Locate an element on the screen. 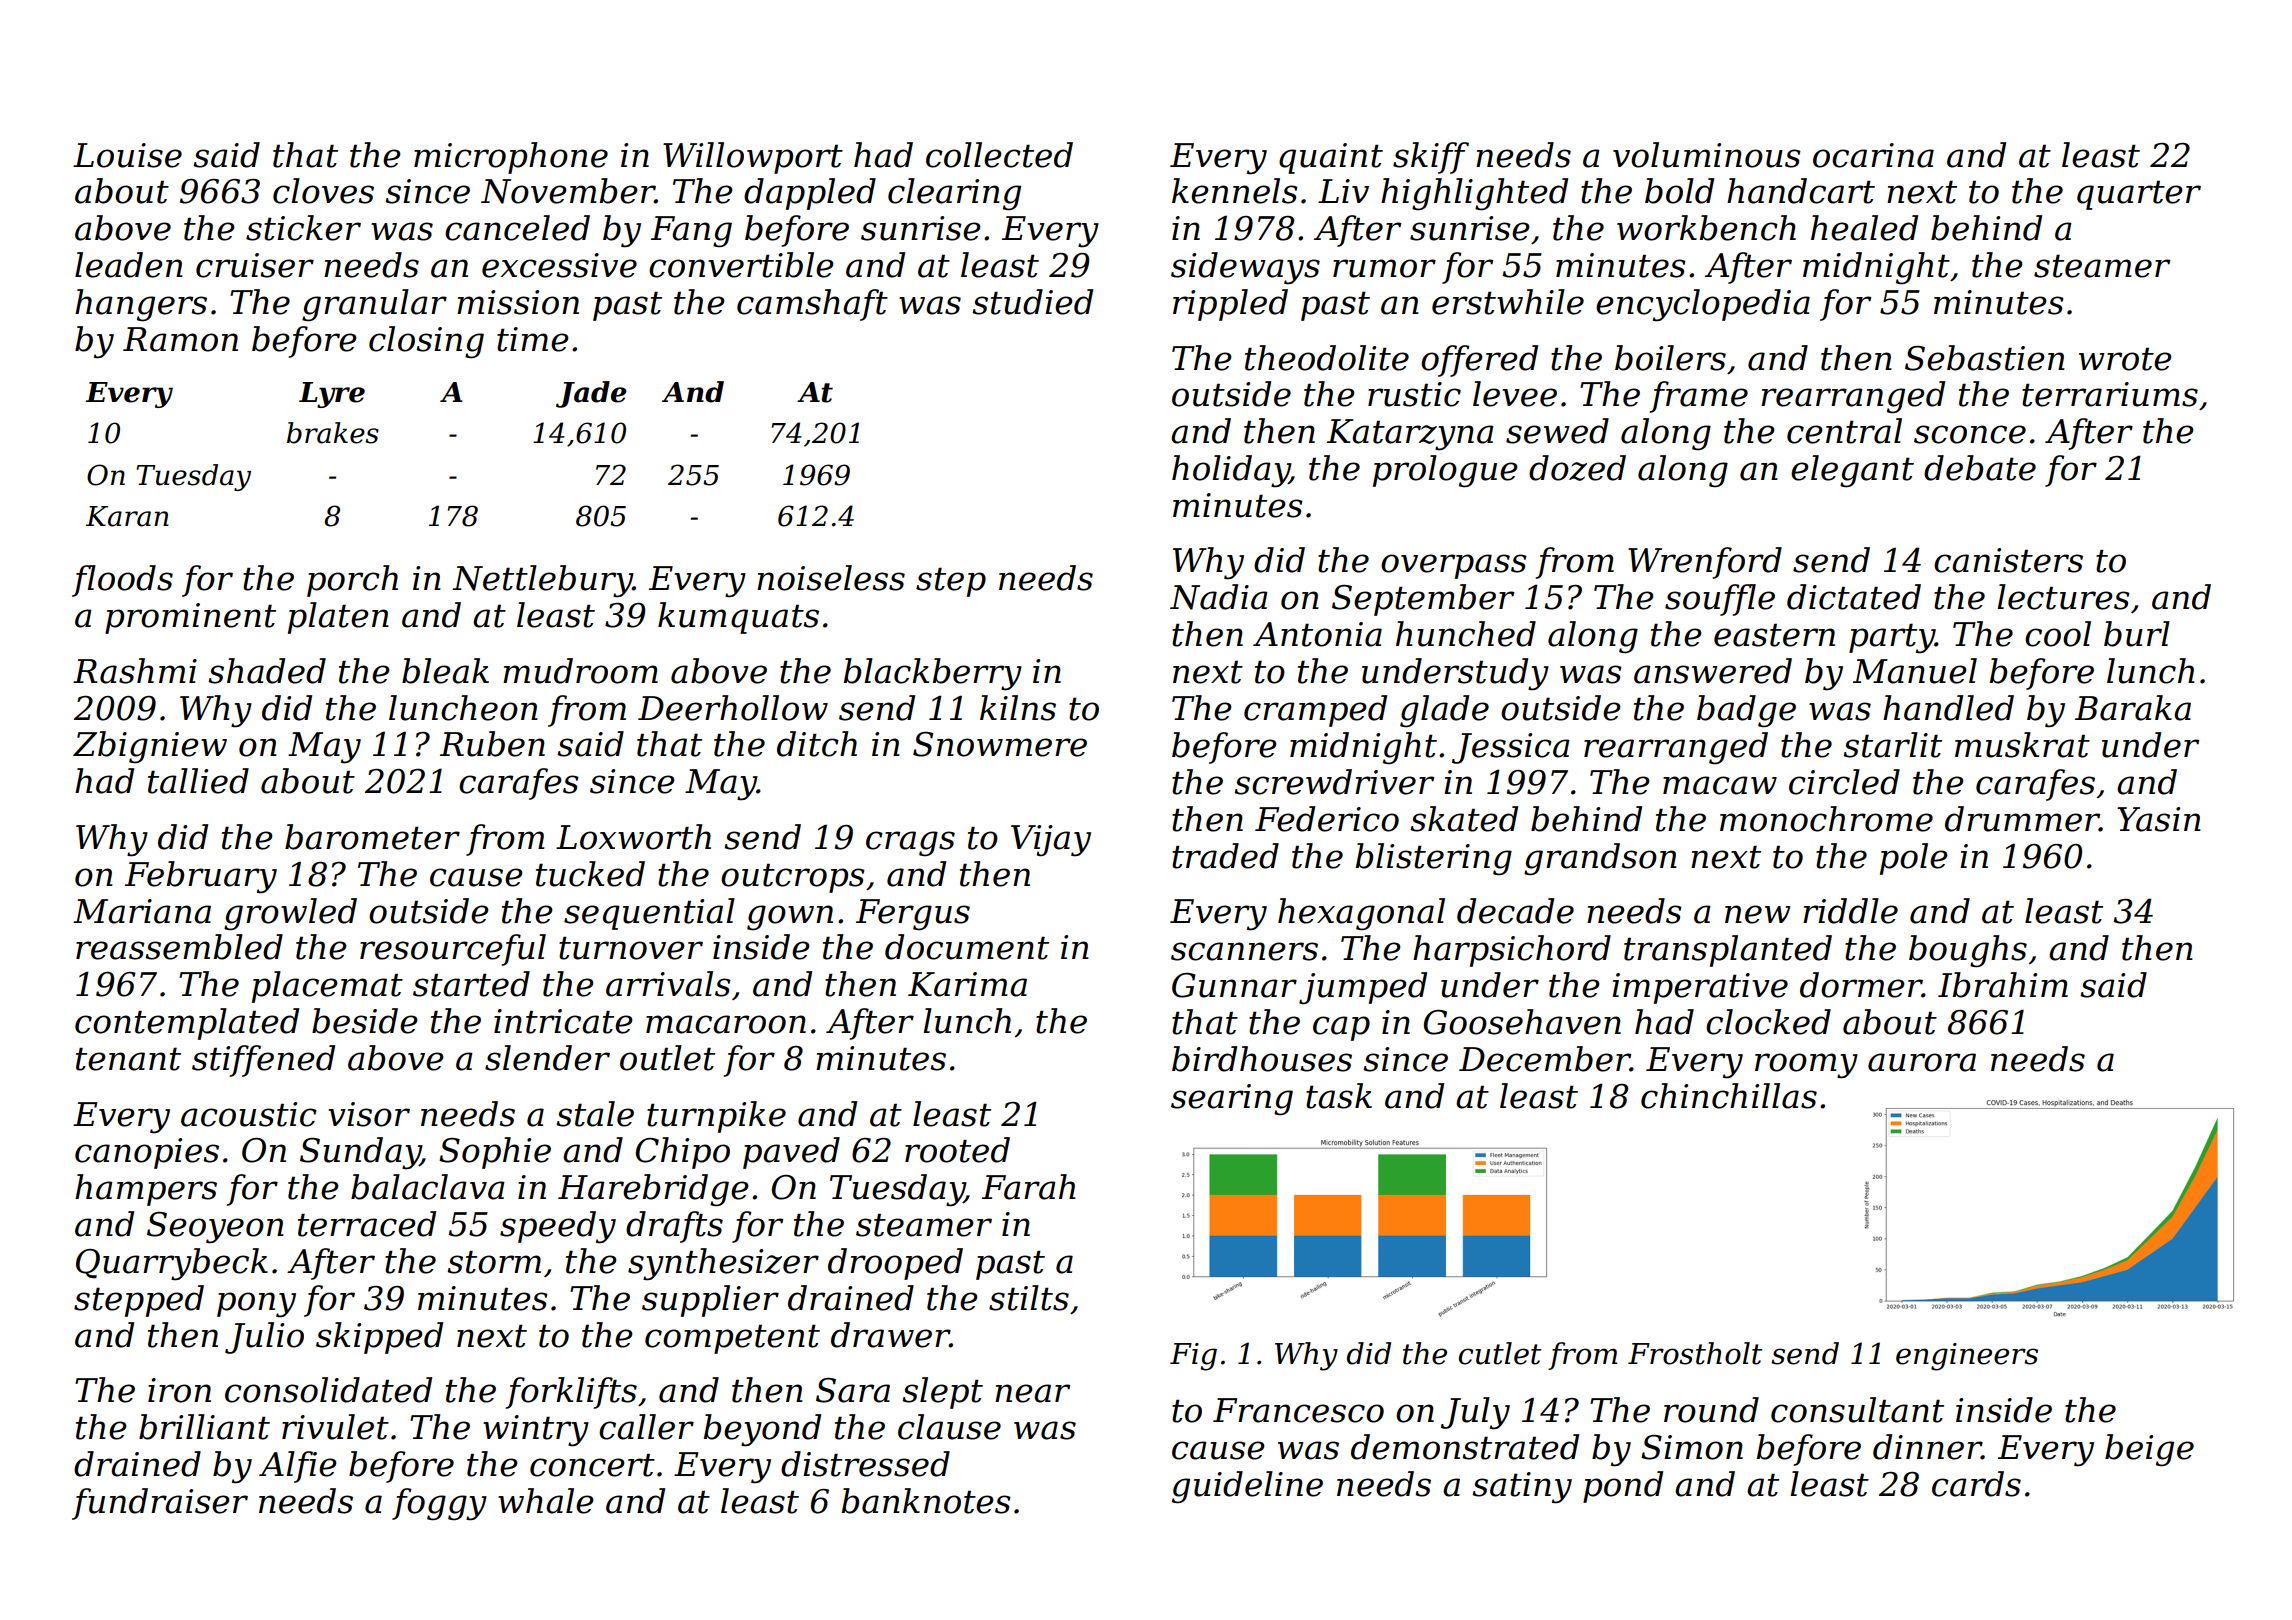 This screenshot has width=2292, height=1620. Louise is located at coordinates (127, 155).
